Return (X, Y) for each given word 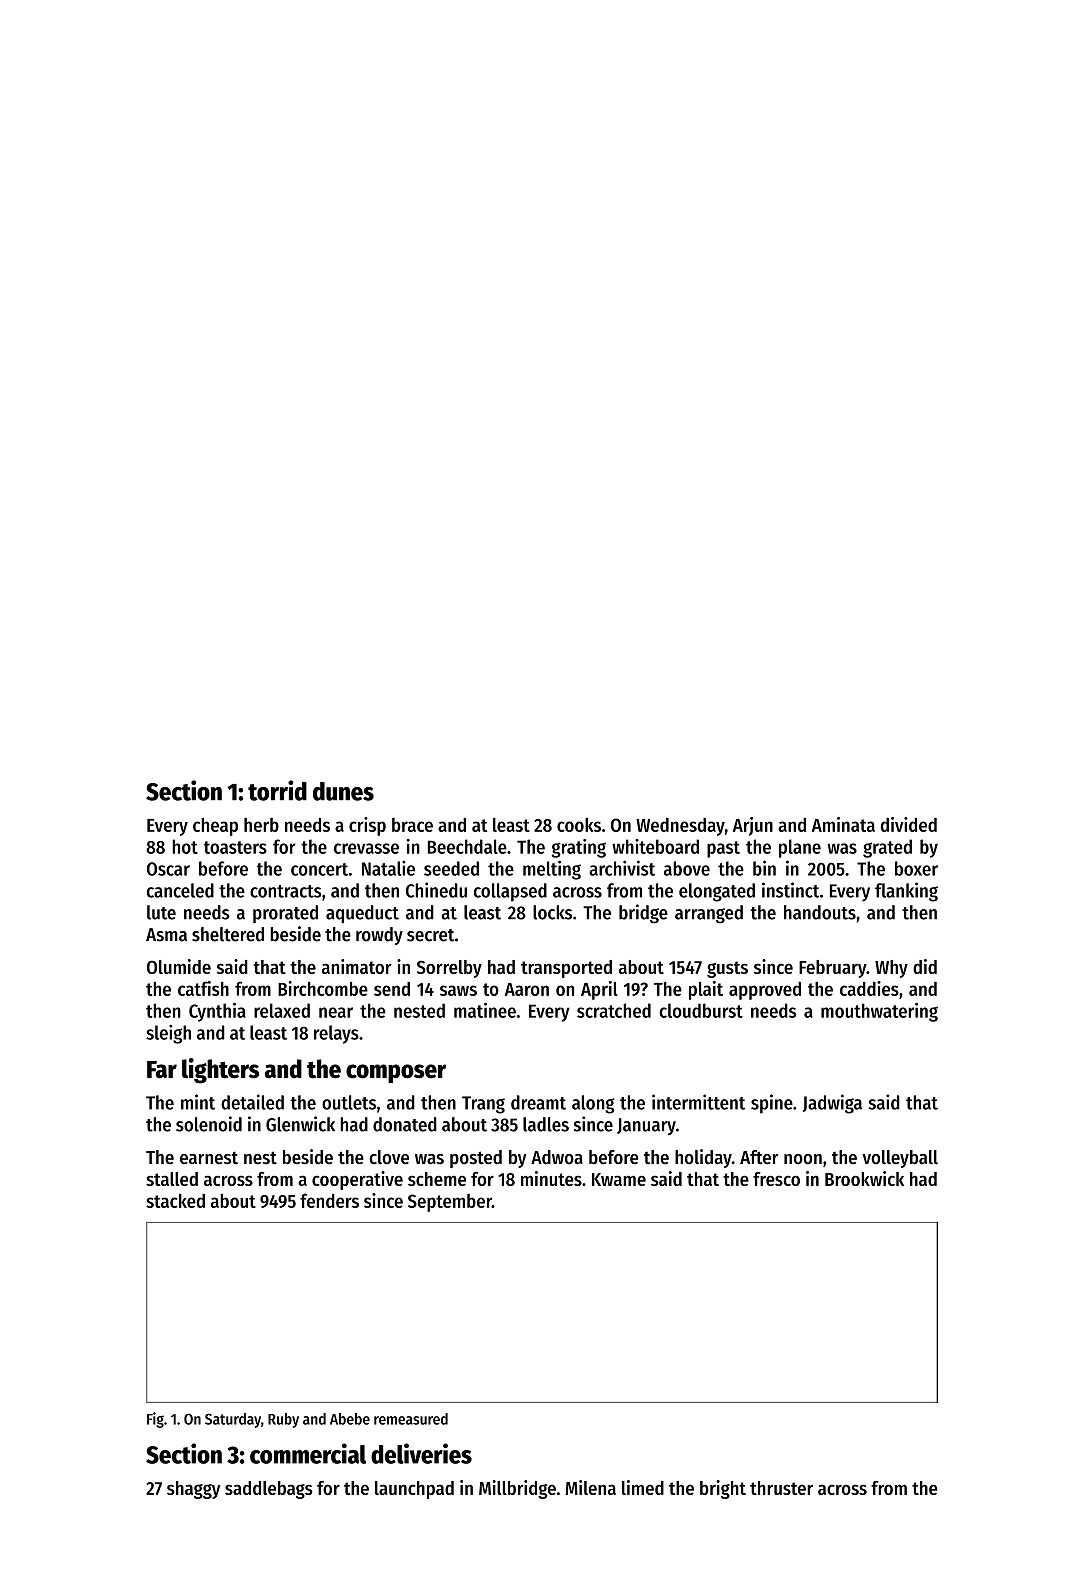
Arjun (753, 826)
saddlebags (268, 1490)
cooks (579, 824)
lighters (220, 1071)
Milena (590, 1487)
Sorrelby (449, 969)
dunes (343, 791)
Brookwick (864, 1178)
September (450, 1203)
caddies (869, 988)
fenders (329, 1200)
